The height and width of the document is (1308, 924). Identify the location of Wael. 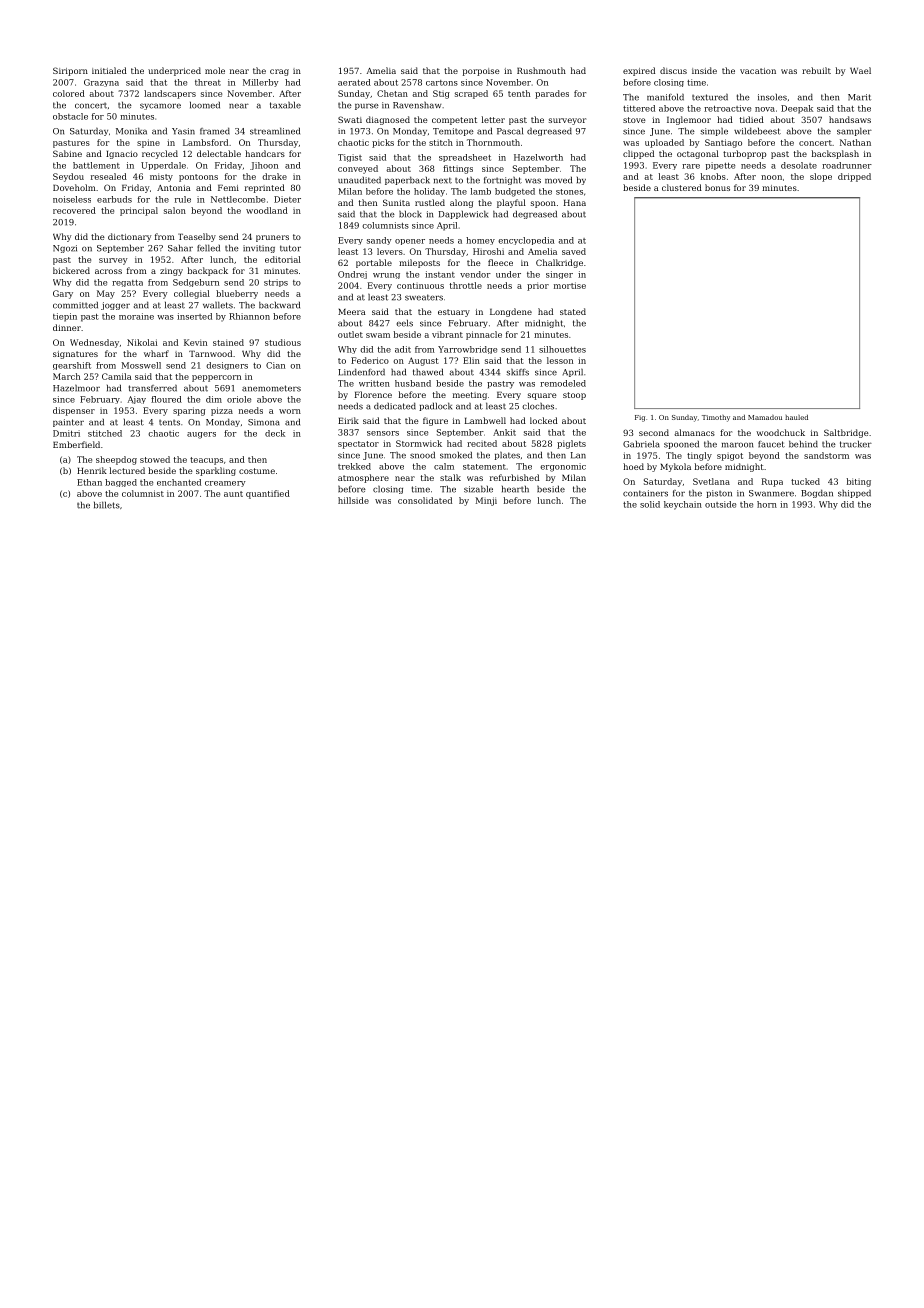
(860, 70).
